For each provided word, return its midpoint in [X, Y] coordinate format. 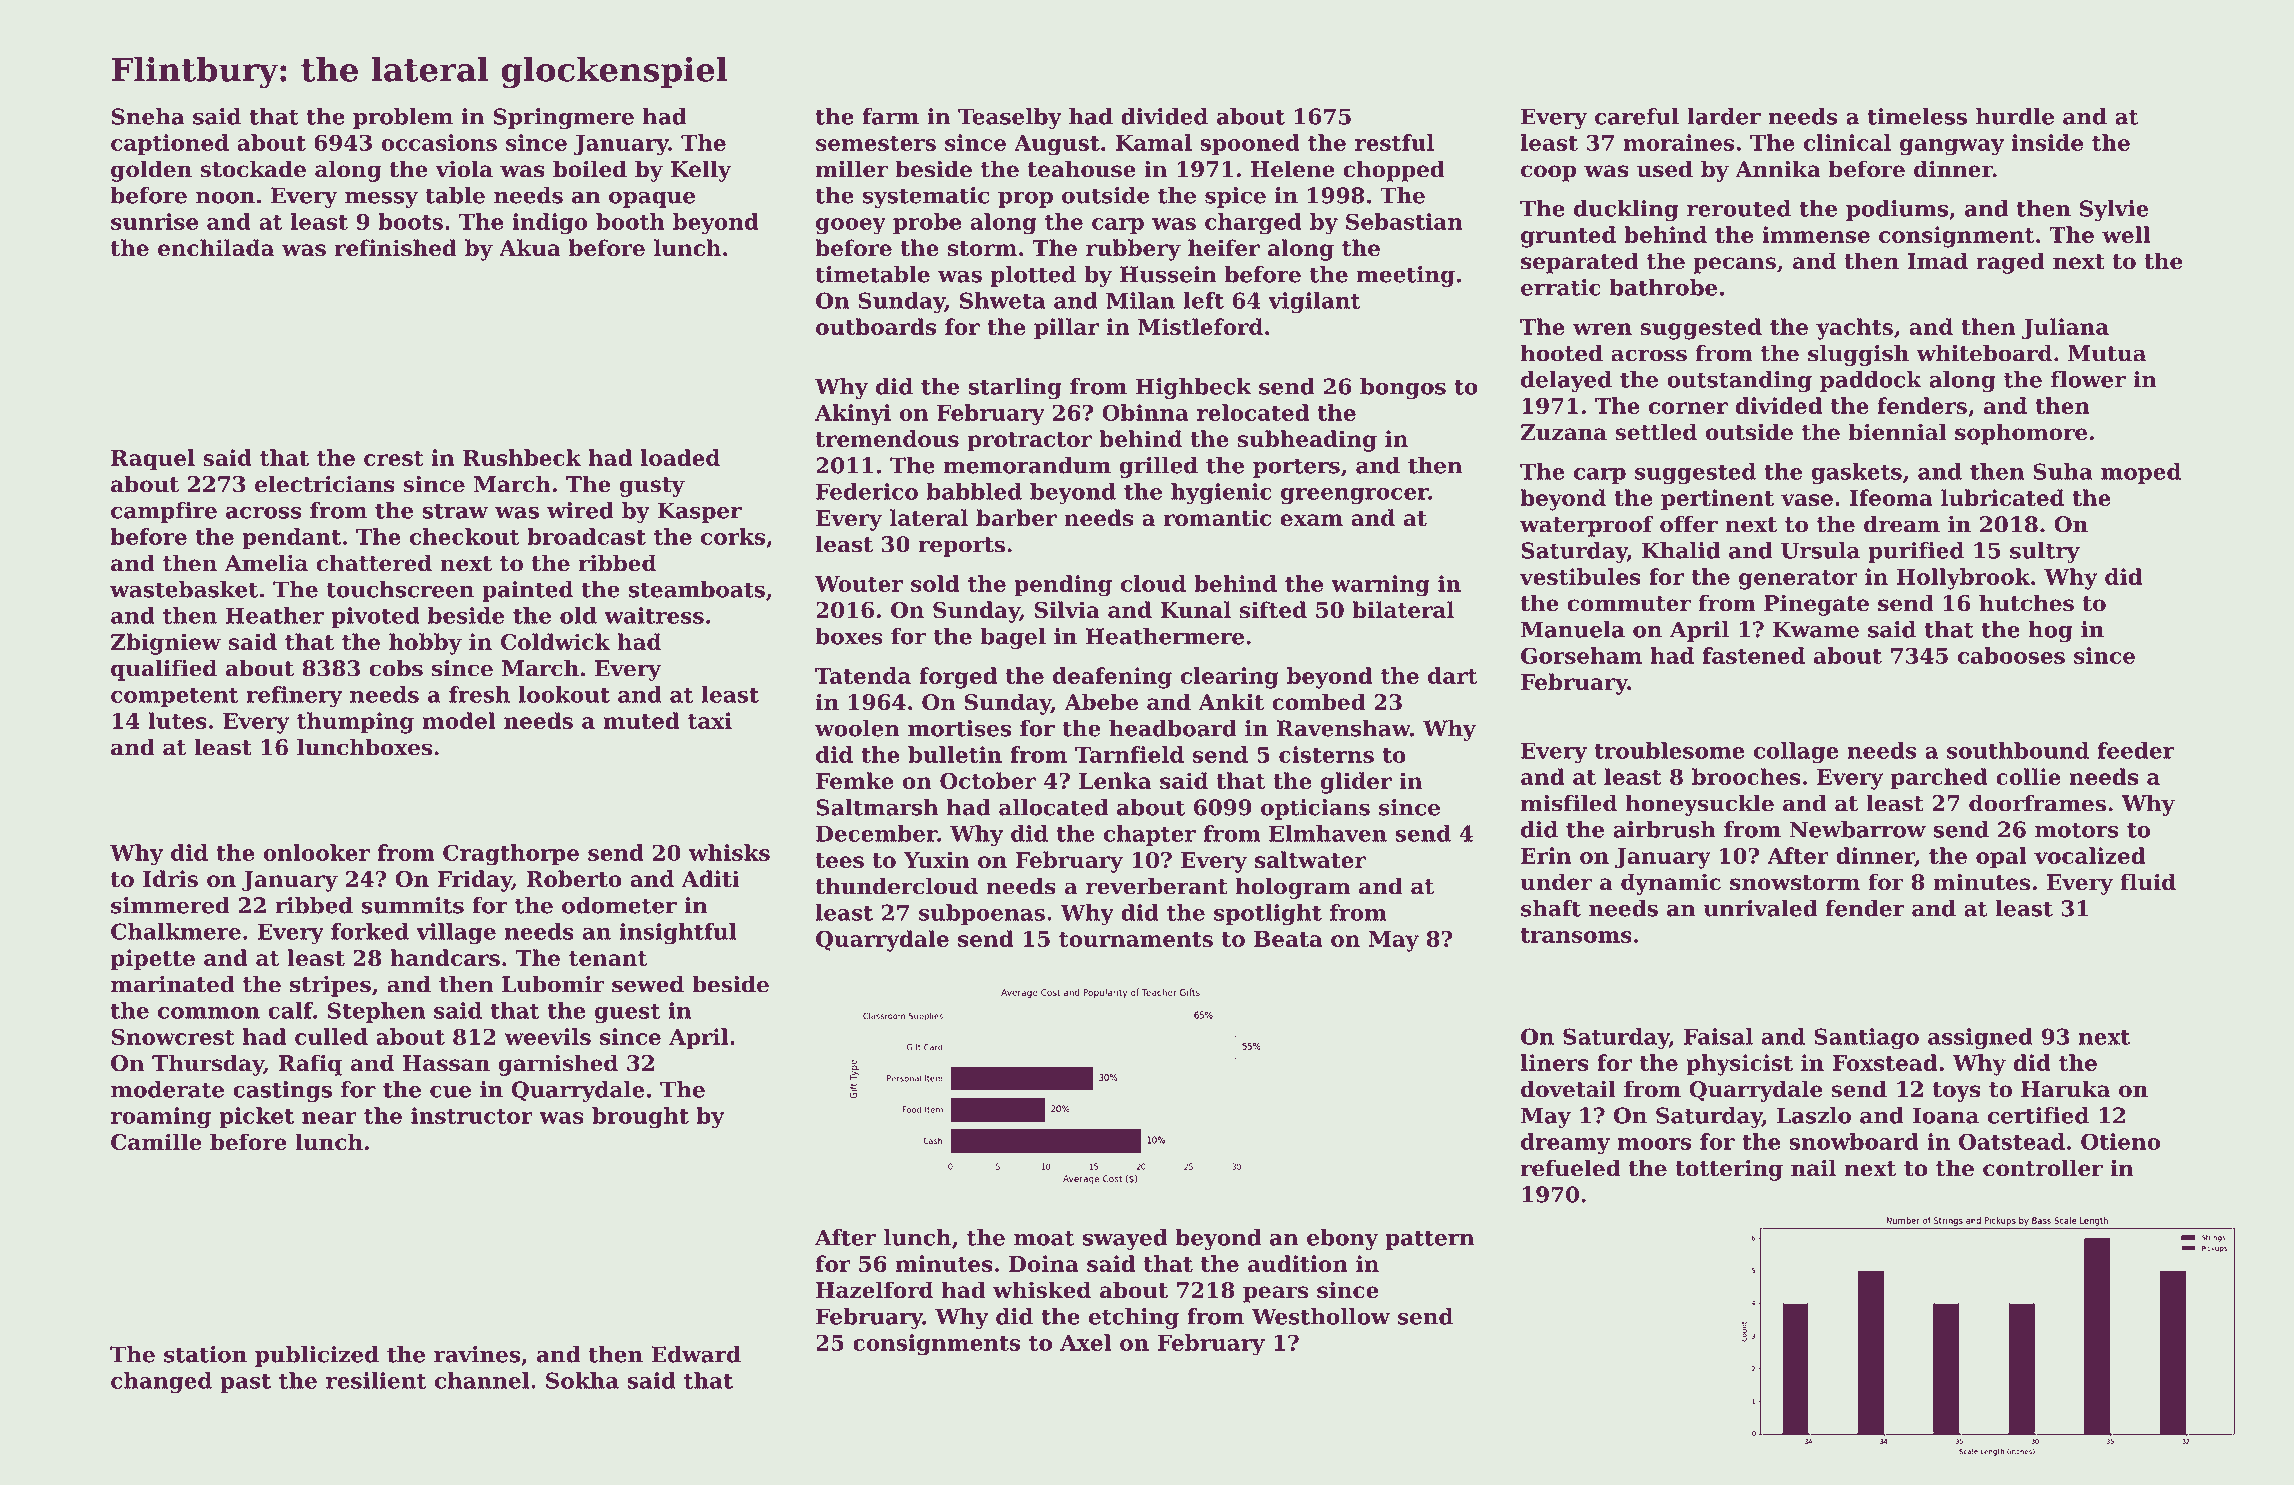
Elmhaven [1328, 833]
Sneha [148, 116]
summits [413, 905]
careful [1637, 116]
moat [1044, 1238]
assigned [1980, 1039]
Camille [156, 1142]
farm [890, 116]
